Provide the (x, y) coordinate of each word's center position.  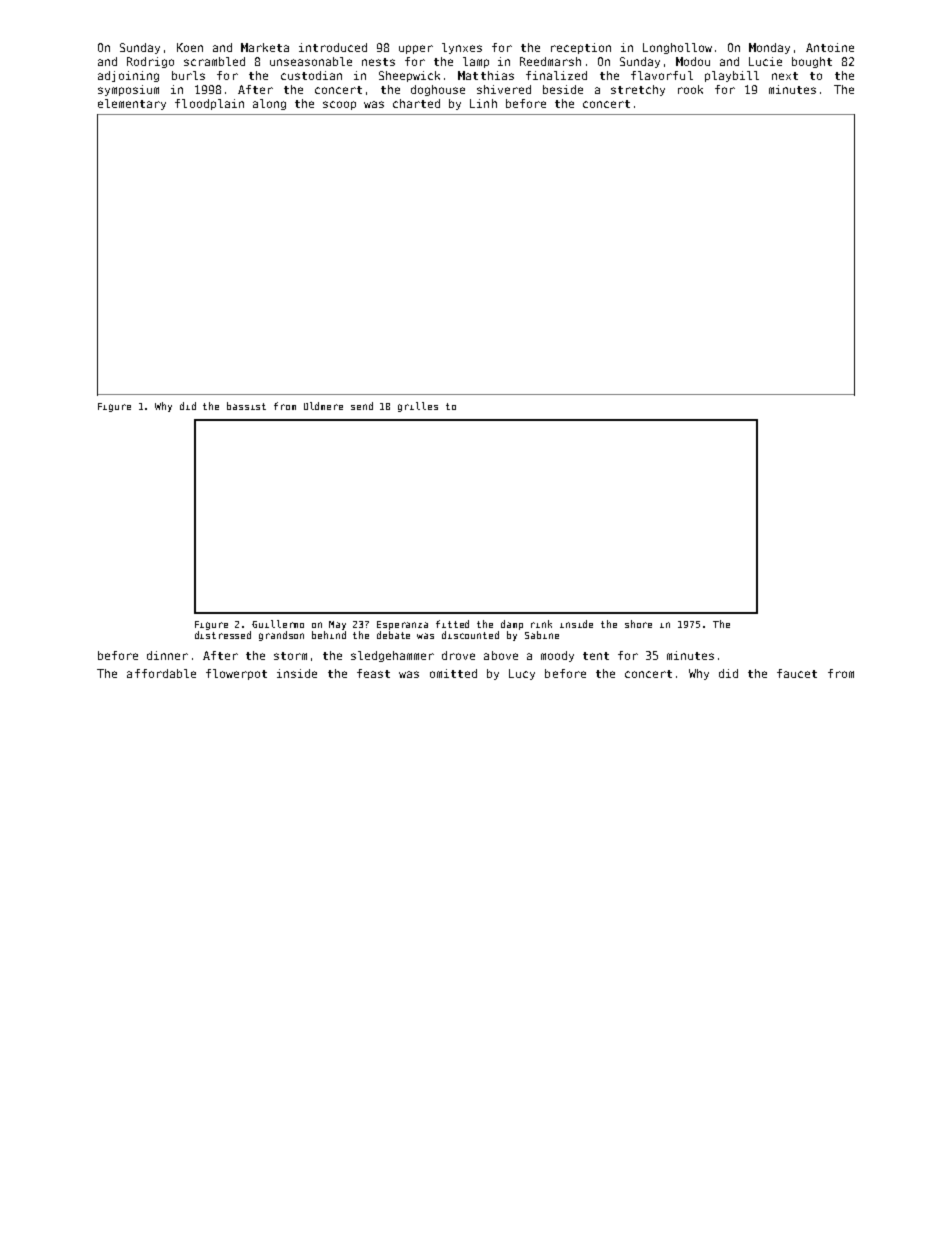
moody (557, 656)
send (362, 406)
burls (188, 75)
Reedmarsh (550, 61)
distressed (223, 635)
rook (690, 89)
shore (638, 624)
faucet (797, 673)
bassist (246, 406)
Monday (769, 48)
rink (541, 624)
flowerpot (236, 674)
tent (596, 656)
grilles (418, 407)
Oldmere (323, 406)
